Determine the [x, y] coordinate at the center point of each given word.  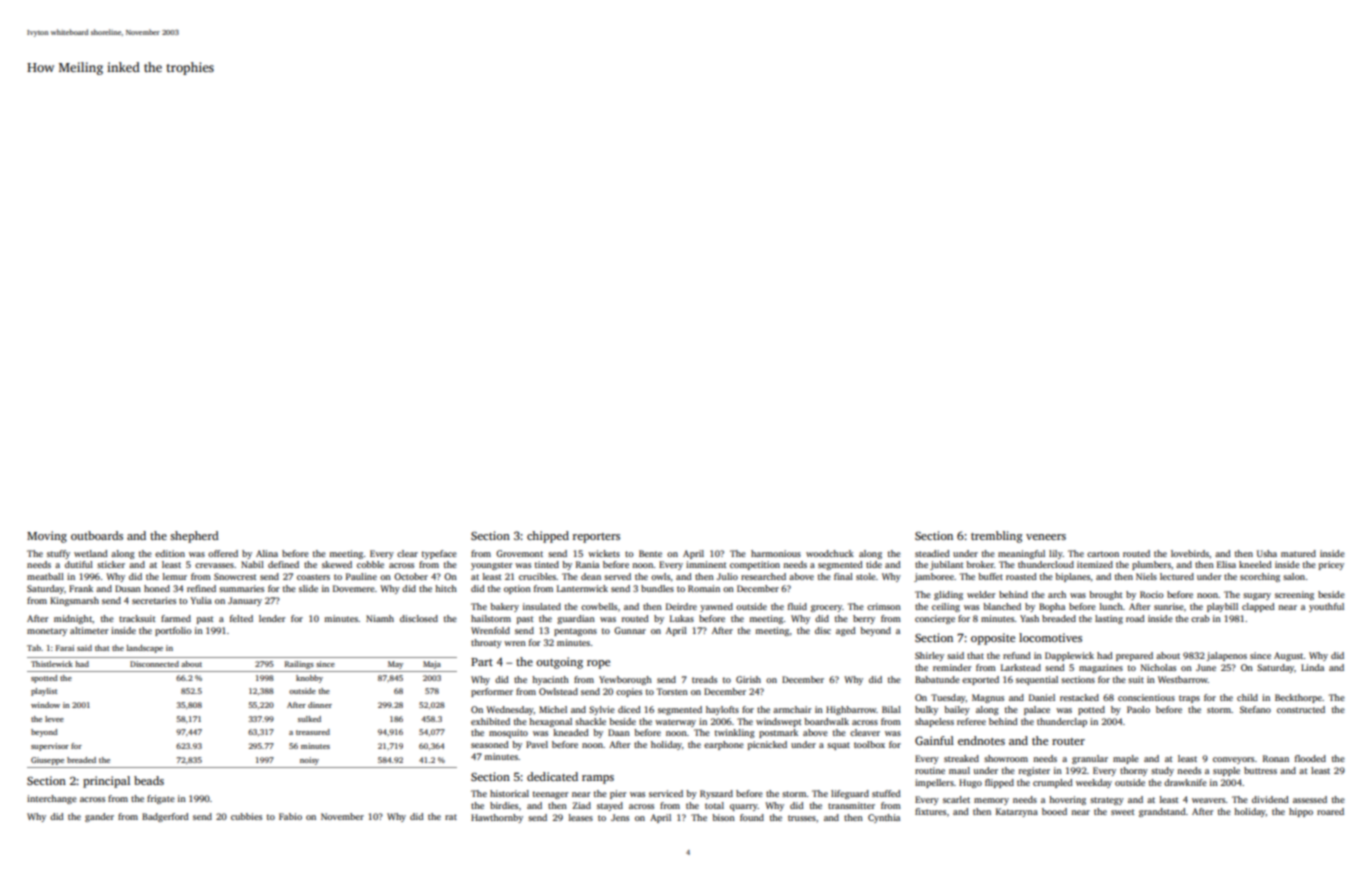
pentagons [575, 632]
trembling [997, 537]
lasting [1109, 619]
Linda [1312, 667]
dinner [320, 705]
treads [704, 679]
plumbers [1151, 565]
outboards [97, 535]
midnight [73, 619]
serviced [666, 793]
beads [149, 780]
